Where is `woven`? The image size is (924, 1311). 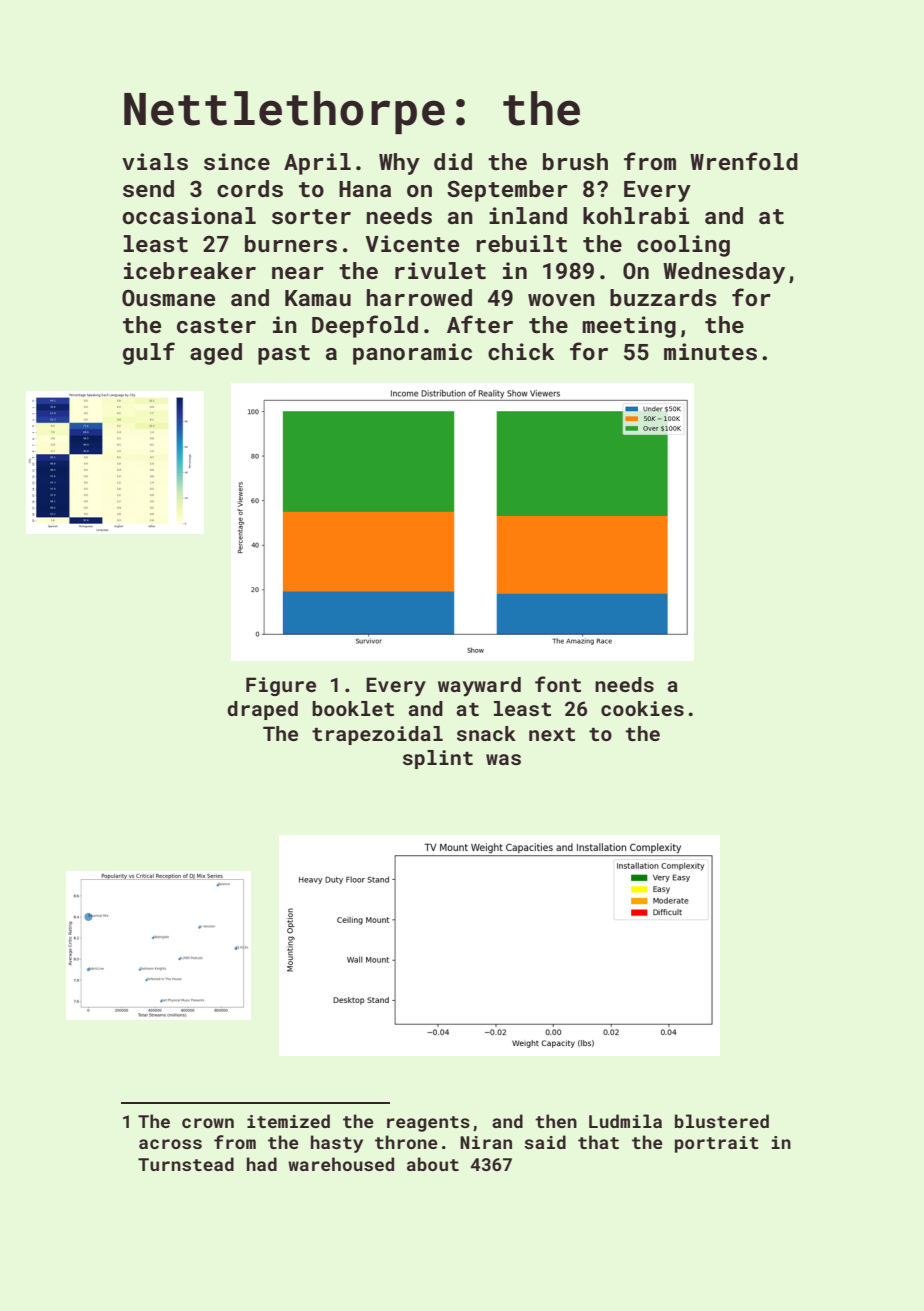 woven is located at coordinates (561, 300).
